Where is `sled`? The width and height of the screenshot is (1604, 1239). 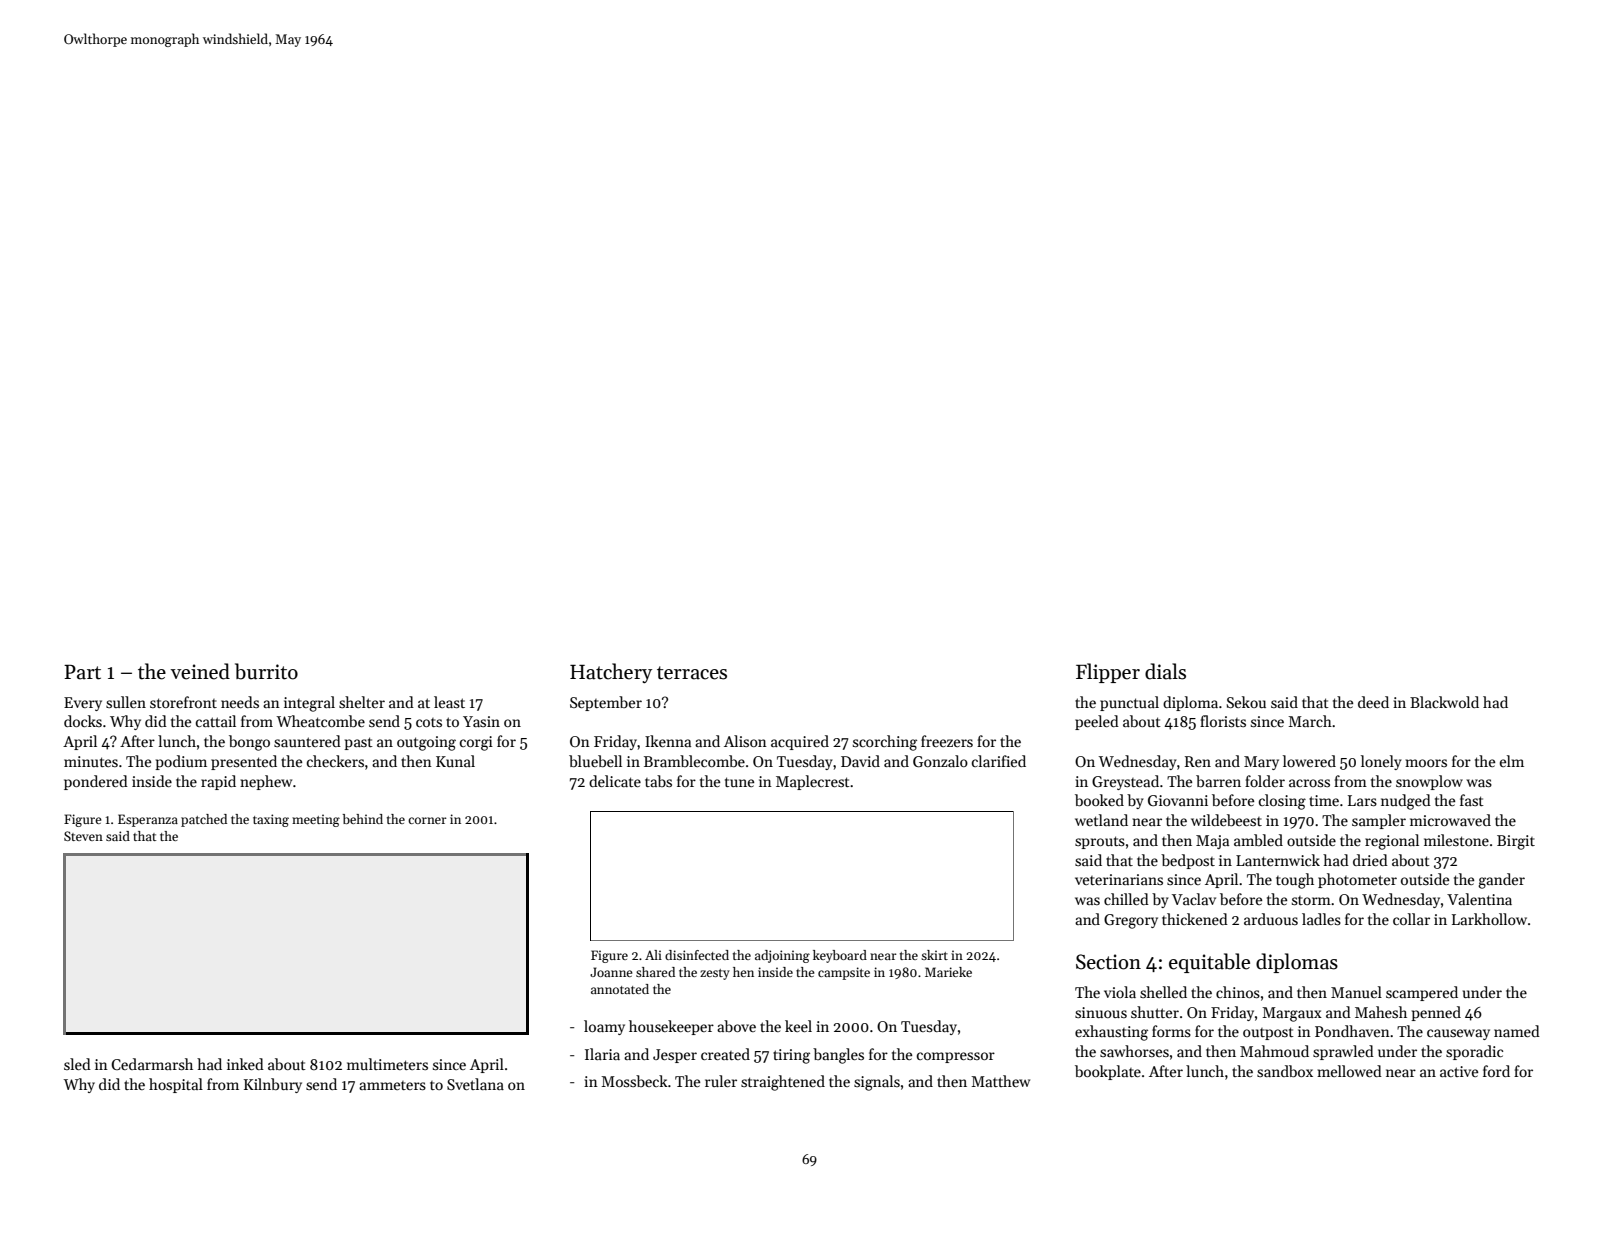
sled is located at coordinates (77, 1064).
